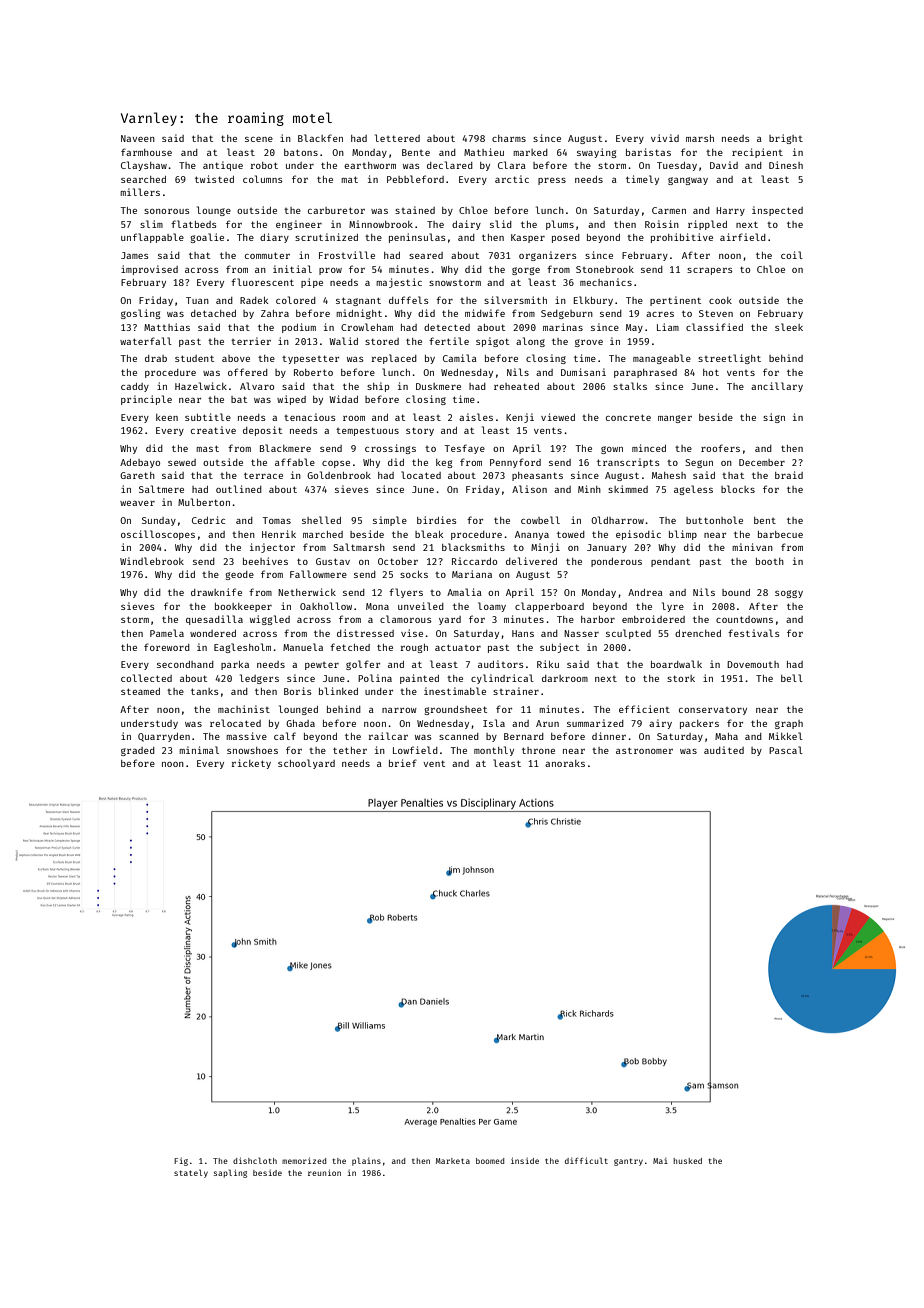 Image resolution: width=924 pixels, height=1308 pixels. I want to click on Duskmere, so click(438, 386).
